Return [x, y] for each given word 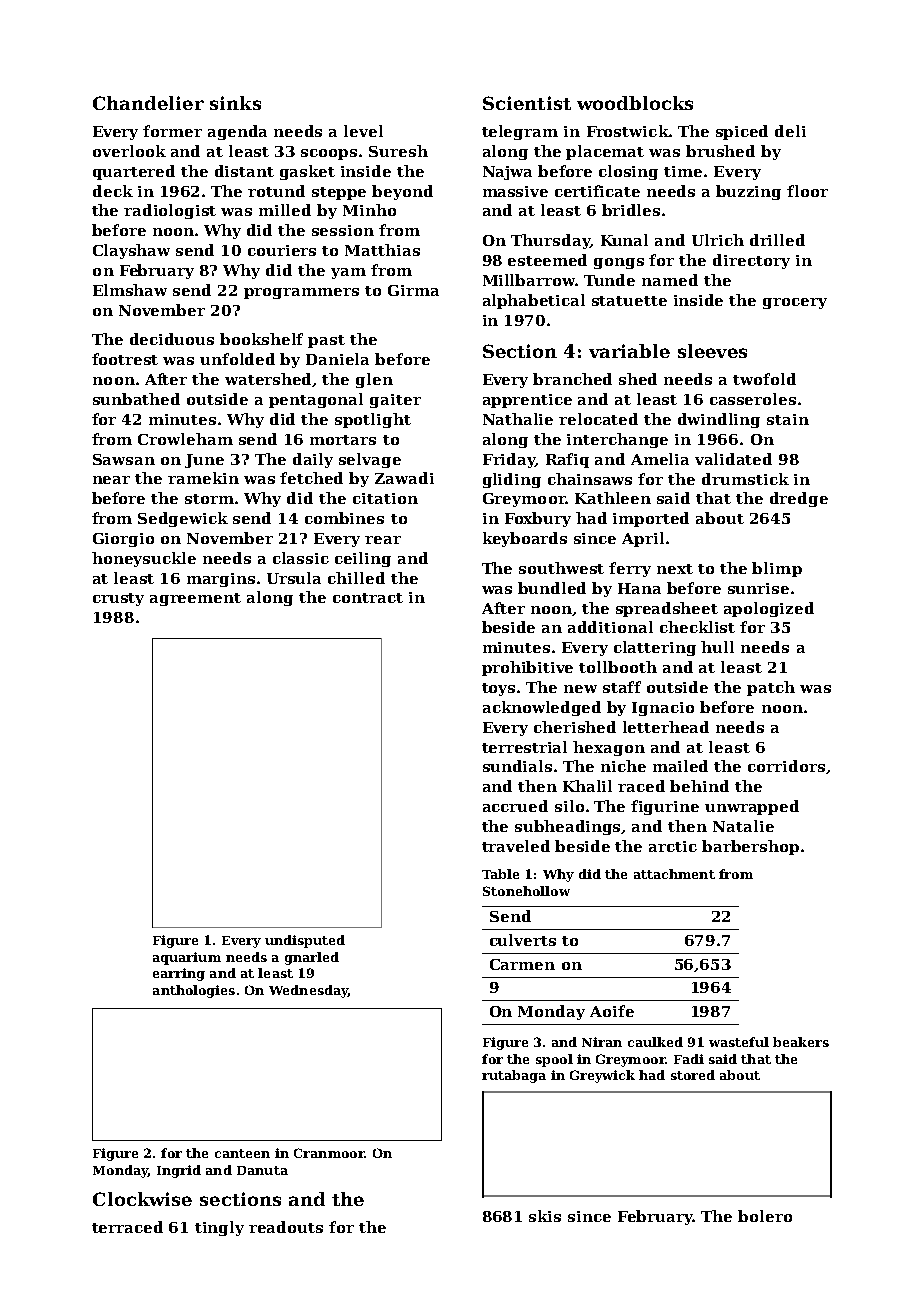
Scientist [527, 103]
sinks [235, 103]
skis [545, 1216]
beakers [801, 1042]
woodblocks [635, 103]
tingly [219, 1228]
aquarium [187, 958]
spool [554, 1060]
